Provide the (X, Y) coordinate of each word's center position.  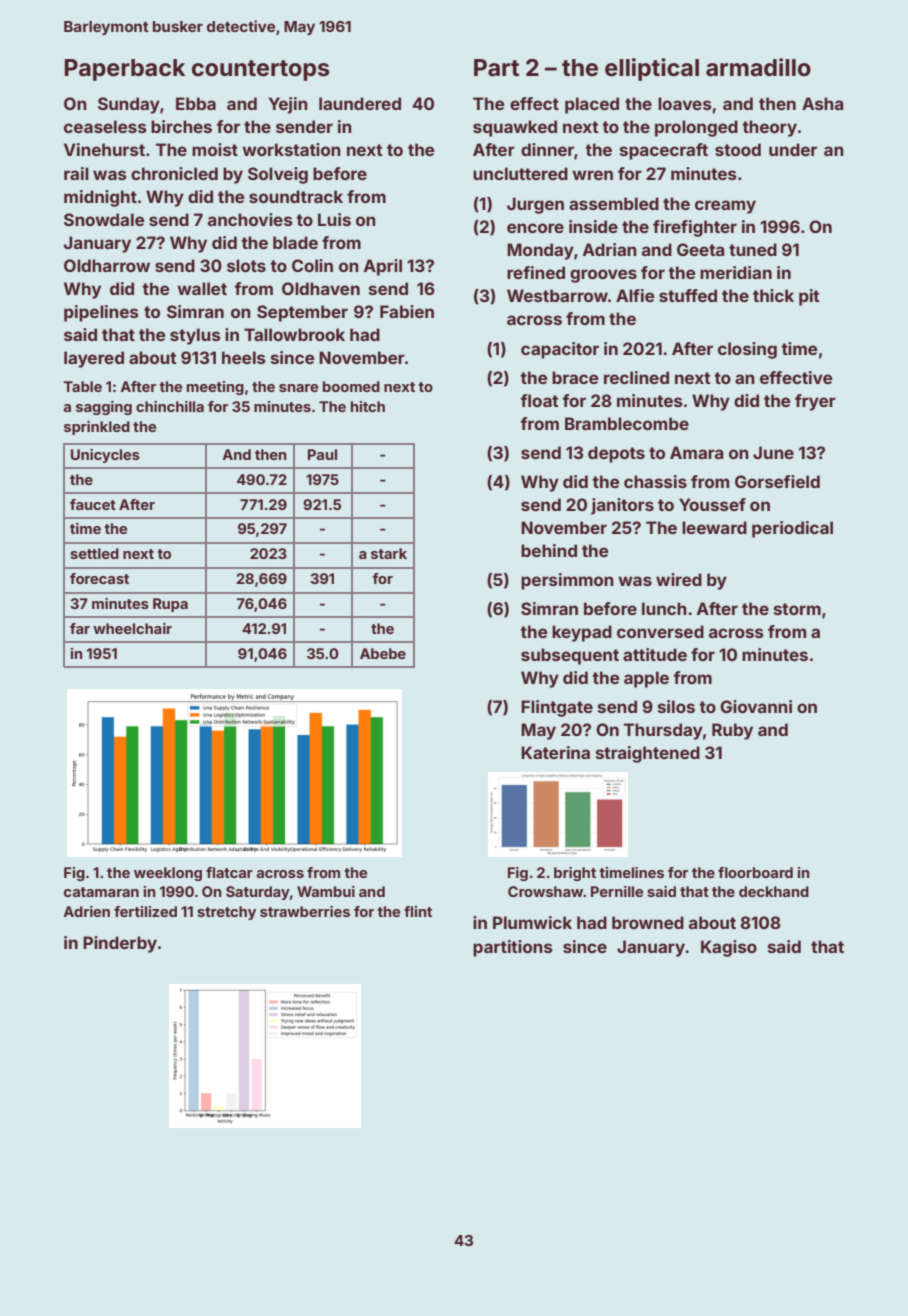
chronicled (174, 173)
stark (389, 553)
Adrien (86, 911)
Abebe (383, 653)
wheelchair (132, 628)
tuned (753, 249)
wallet (202, 288)
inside (593, 226)
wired (679, 579)
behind (549, 550)
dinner (547, 149)
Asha (822, 103)
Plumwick (532, 922)
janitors (622, 506)
